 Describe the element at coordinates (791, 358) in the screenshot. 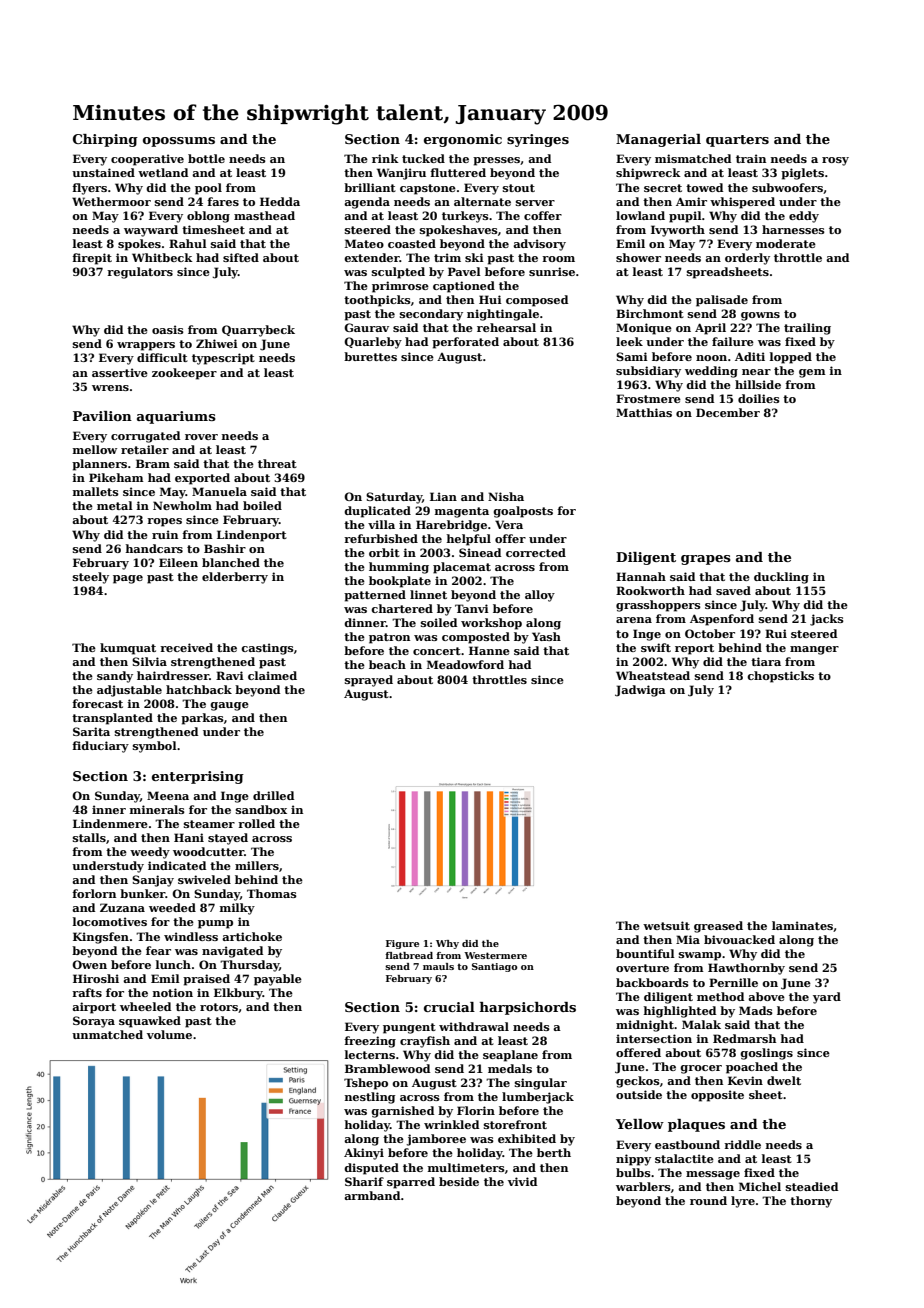

I see `lopped` at that location.
